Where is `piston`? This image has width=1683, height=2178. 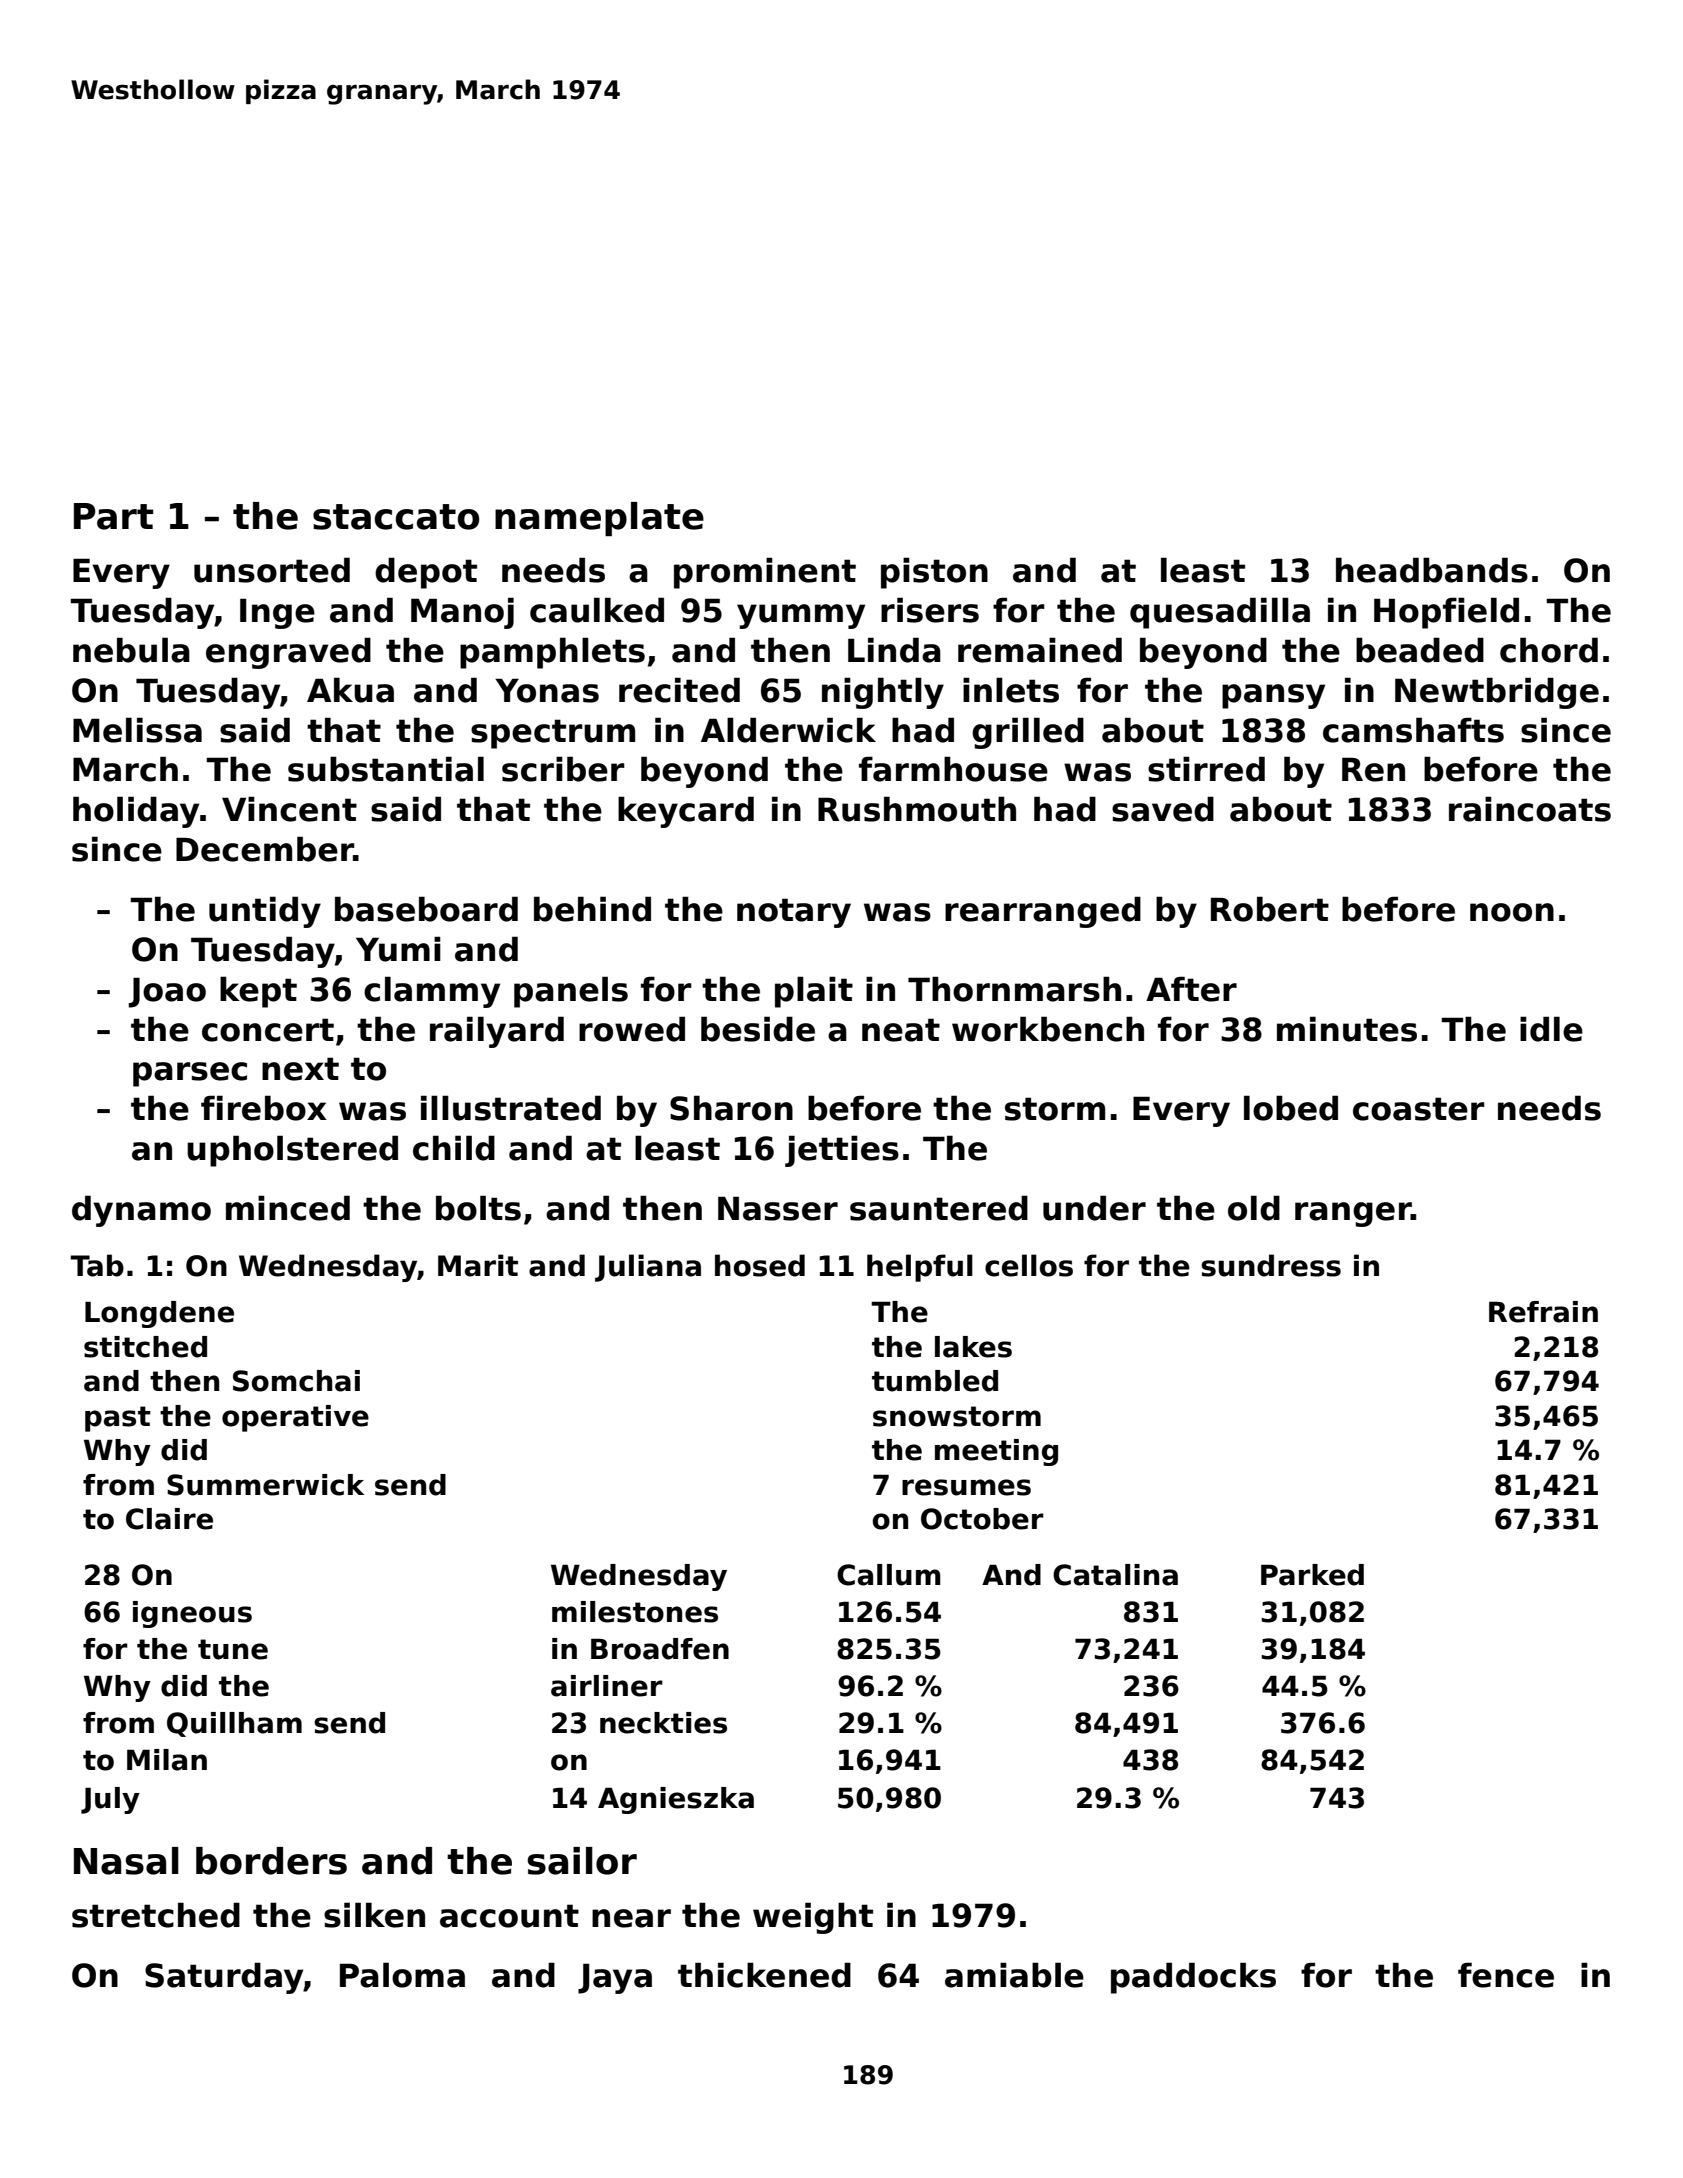 piston is located at coordinates (934, 573).
